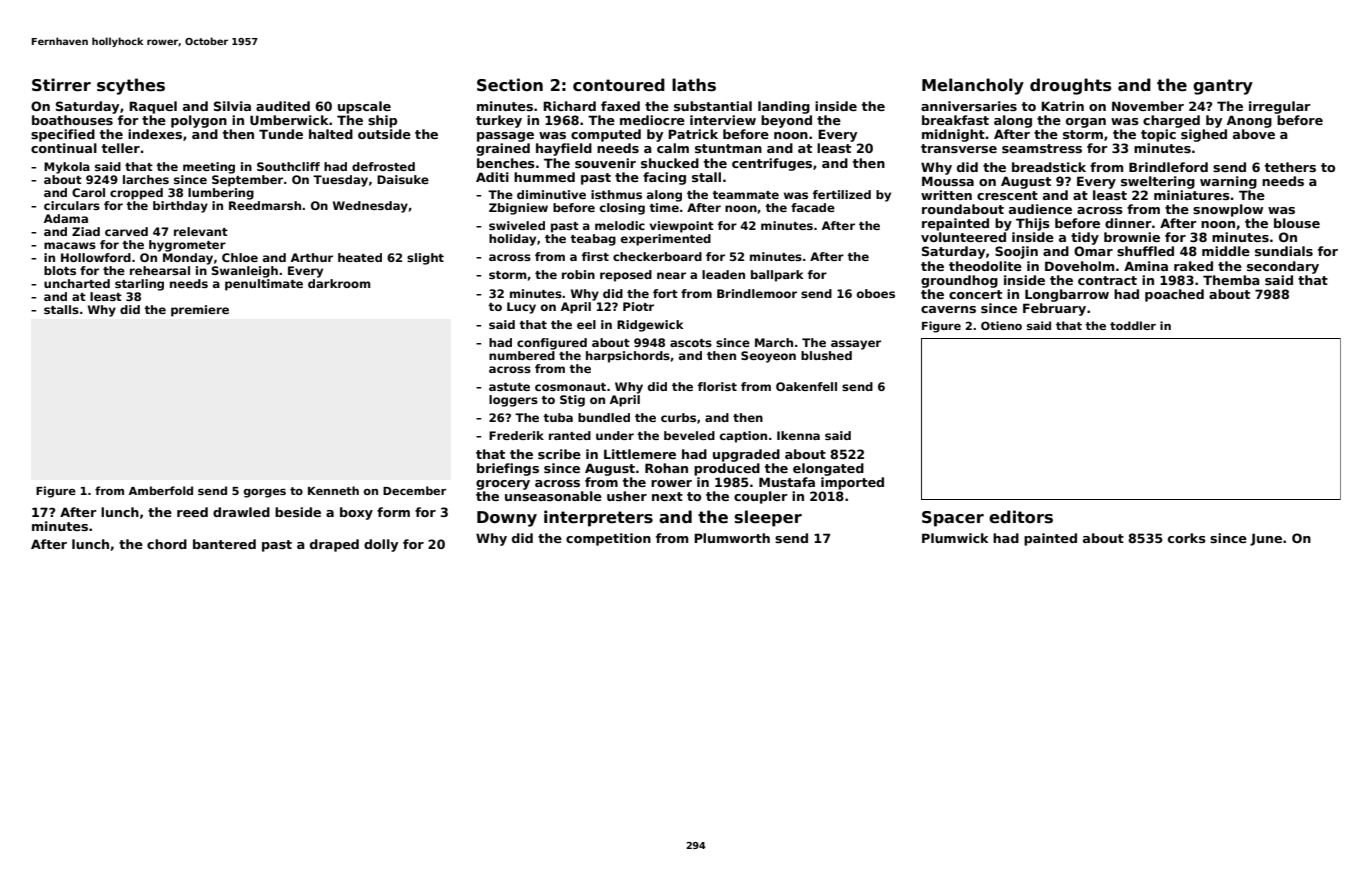  What do you see at coordinates (798, 435) in the screenshot?
I see `Ikenna` at bounding box center [798, 435].
